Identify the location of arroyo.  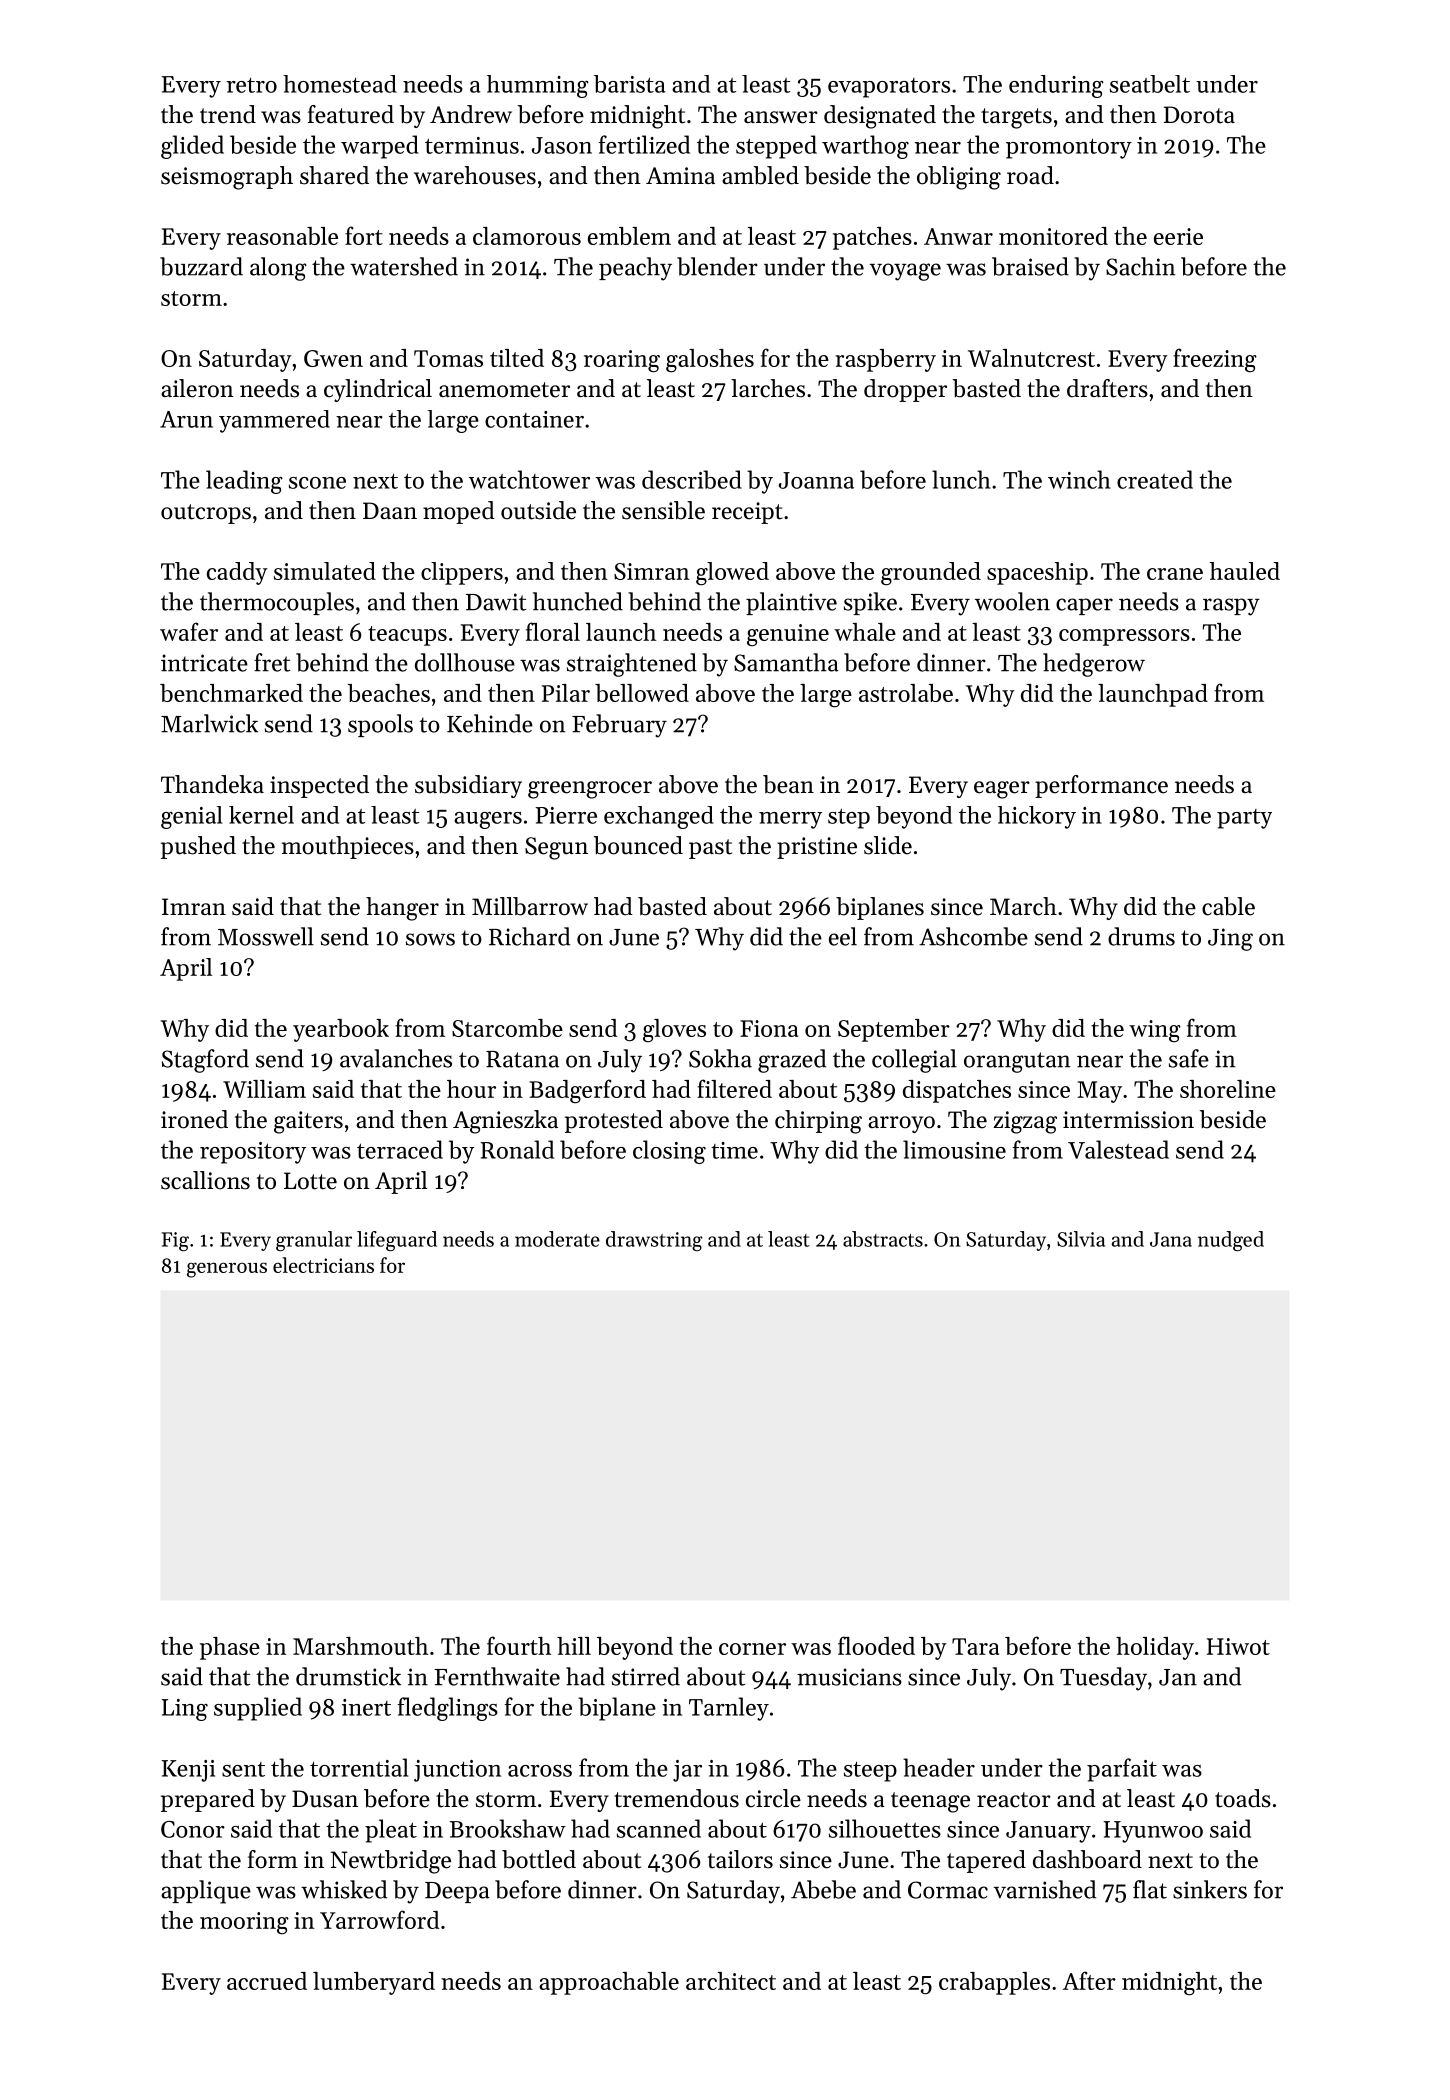
(901, 1124).
